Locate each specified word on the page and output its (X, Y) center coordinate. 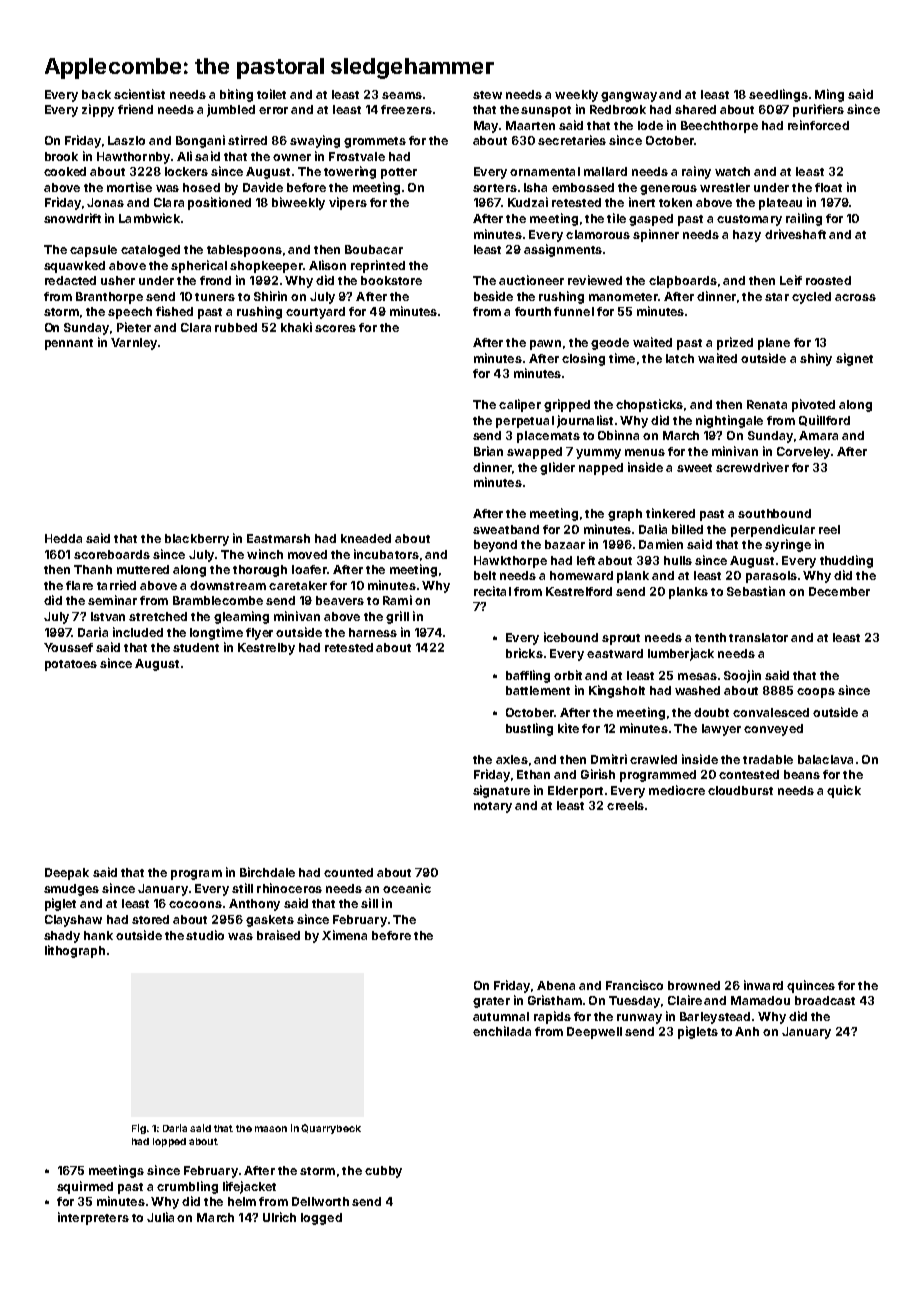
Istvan (108, 616)
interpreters (93, 1218)
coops (816, 693)
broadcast (825, 1000)
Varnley (134, 344)
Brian (488, 451)
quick (844, 791)
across (855, 297)
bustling (529, 729)
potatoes (71, 665)
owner (292, 157)
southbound (774, 513)
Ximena (344, 935)
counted (348, 872)
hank (98, 935)
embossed (583, 187)
